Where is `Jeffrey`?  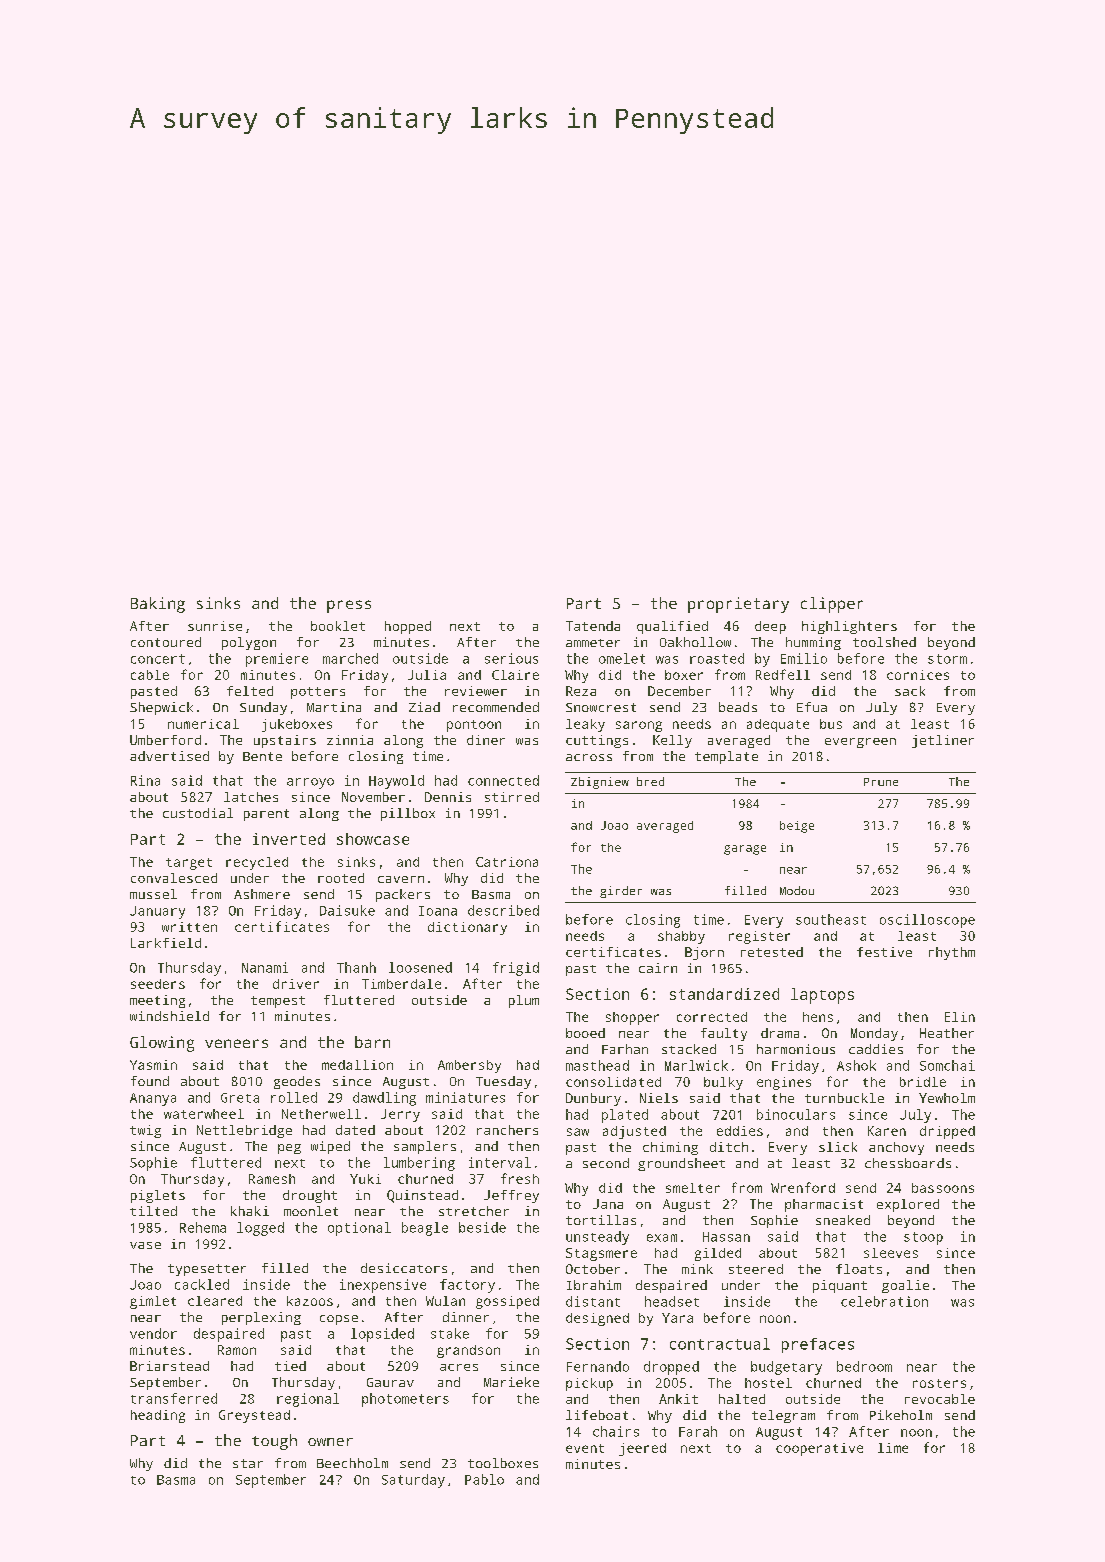
Jeffrey is located at coordinates (511, 1196).
